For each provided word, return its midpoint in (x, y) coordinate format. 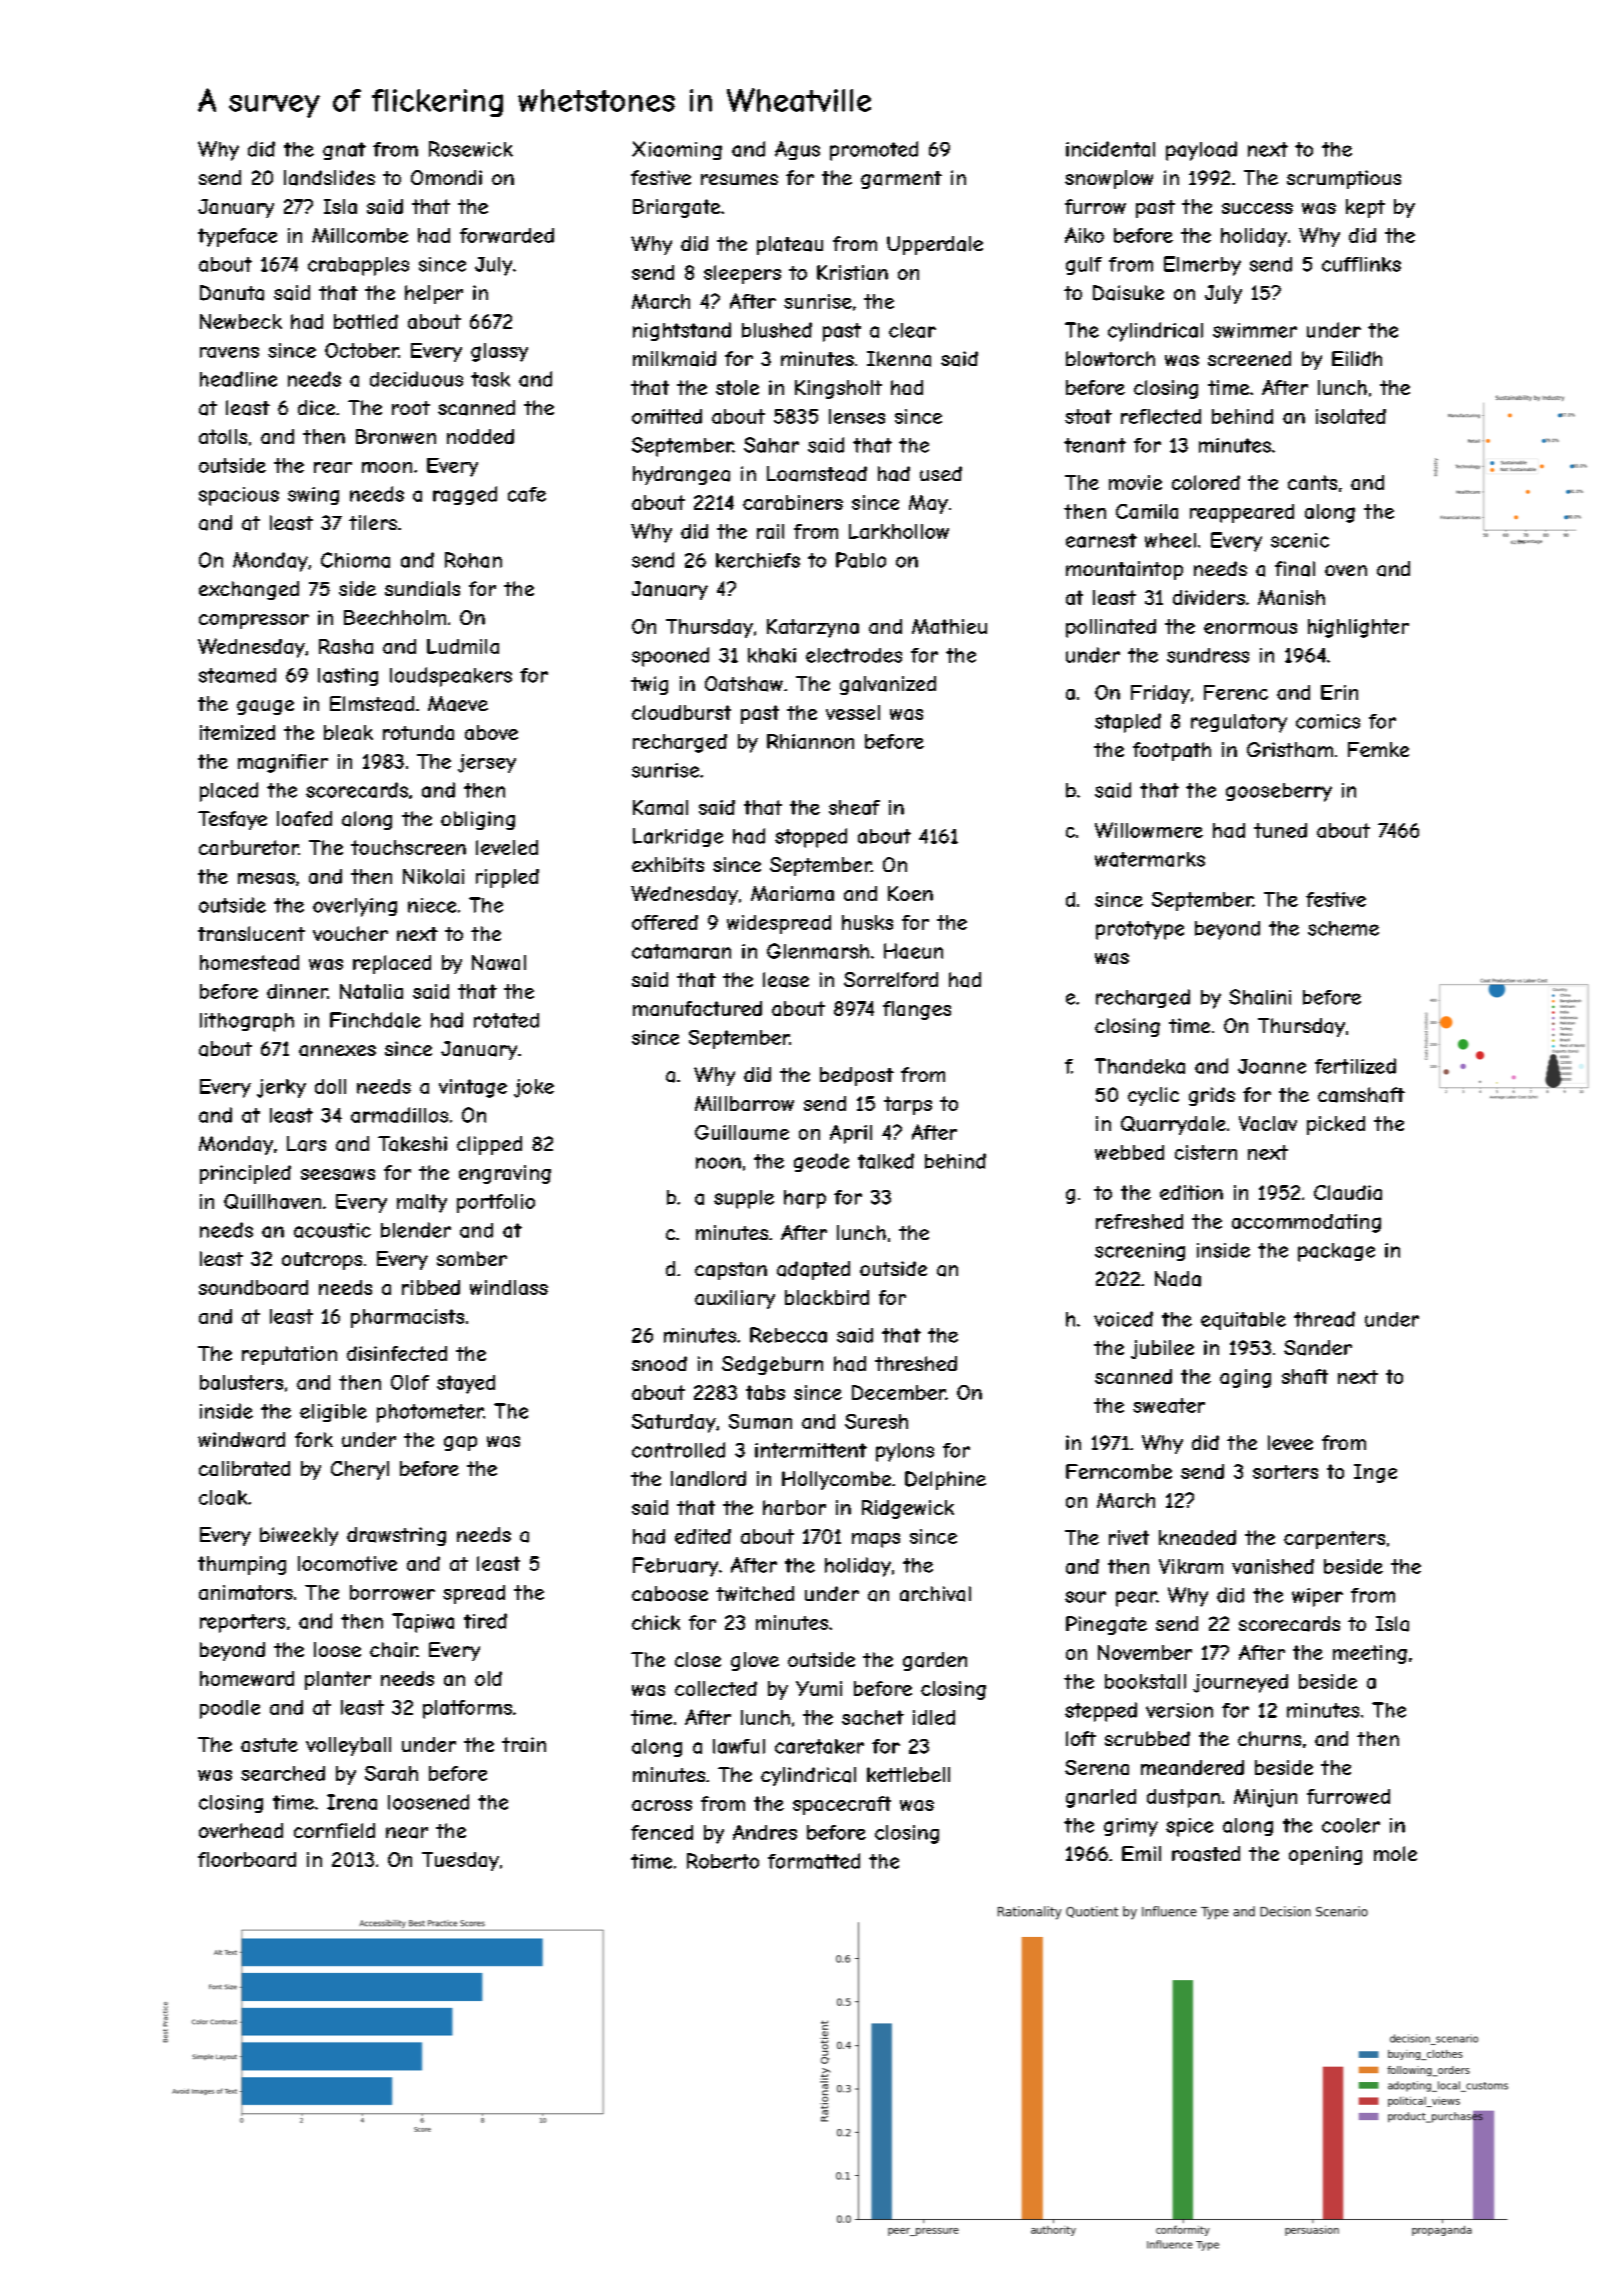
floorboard (247, 1859)
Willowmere (1149, 830)
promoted (874, 151)
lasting (348, 677)
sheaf (854, 807)
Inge (1375, 1473)
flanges (917, 1010)
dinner (297, 991)
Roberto (723, 1861)
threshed (916, 1363)
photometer (430, 1413)
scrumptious (1344, 179)
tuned (1280, 830)
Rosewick (471, 149)
